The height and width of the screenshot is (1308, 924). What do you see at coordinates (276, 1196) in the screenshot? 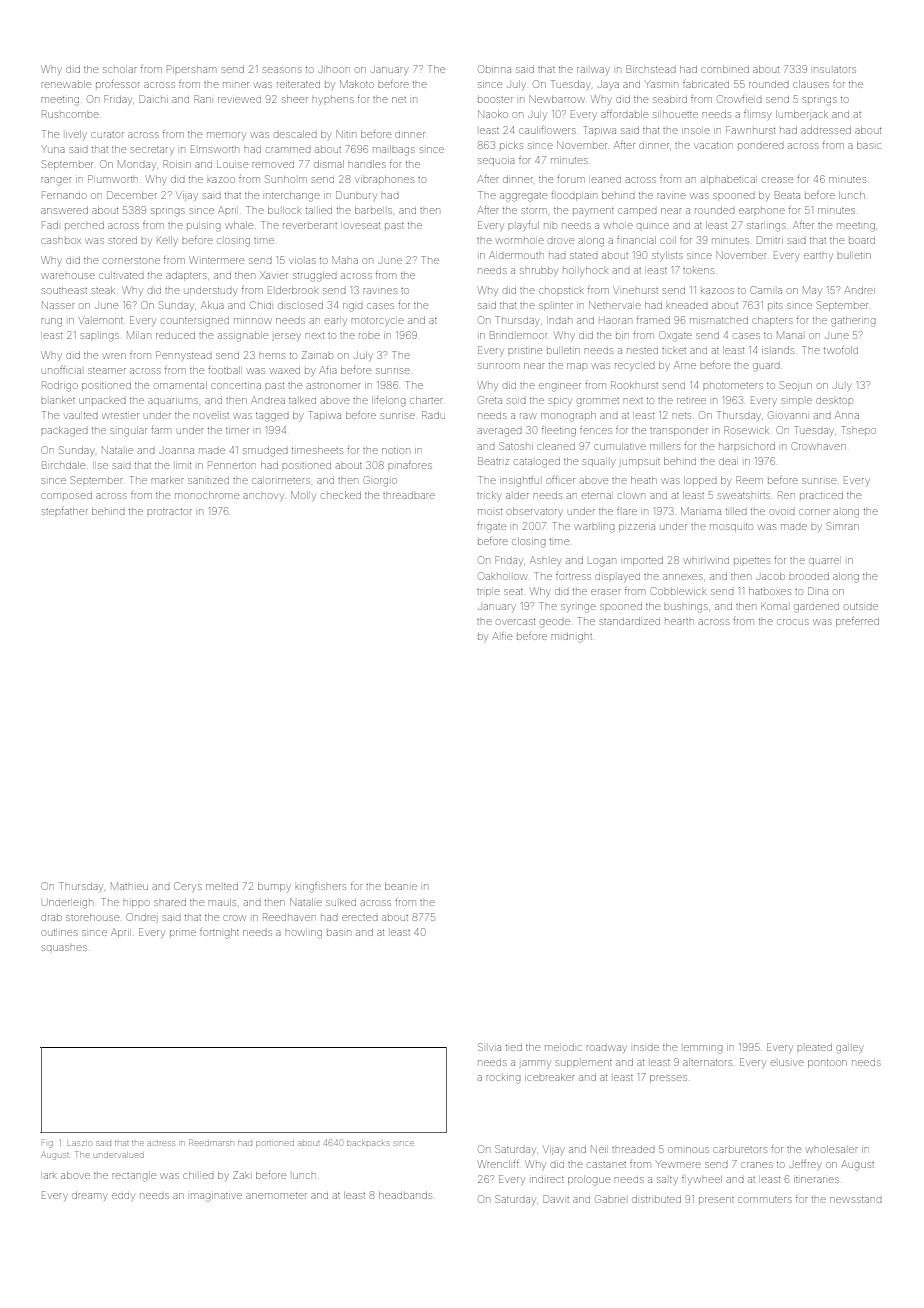
I see `anemometer` at bounding box center [276, 1196].
